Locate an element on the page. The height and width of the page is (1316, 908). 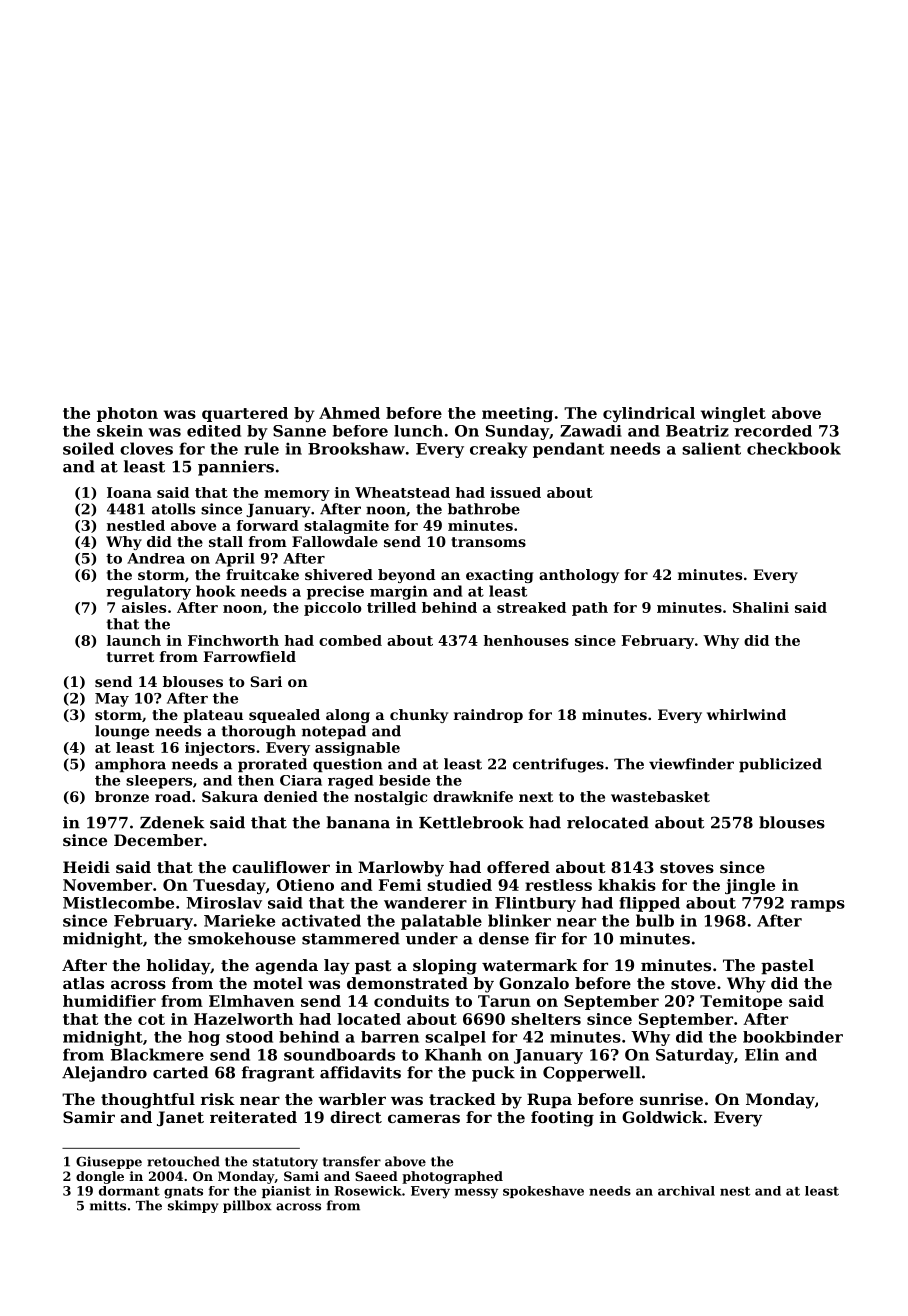
Zdenek is located at coordinates (172, 822).
